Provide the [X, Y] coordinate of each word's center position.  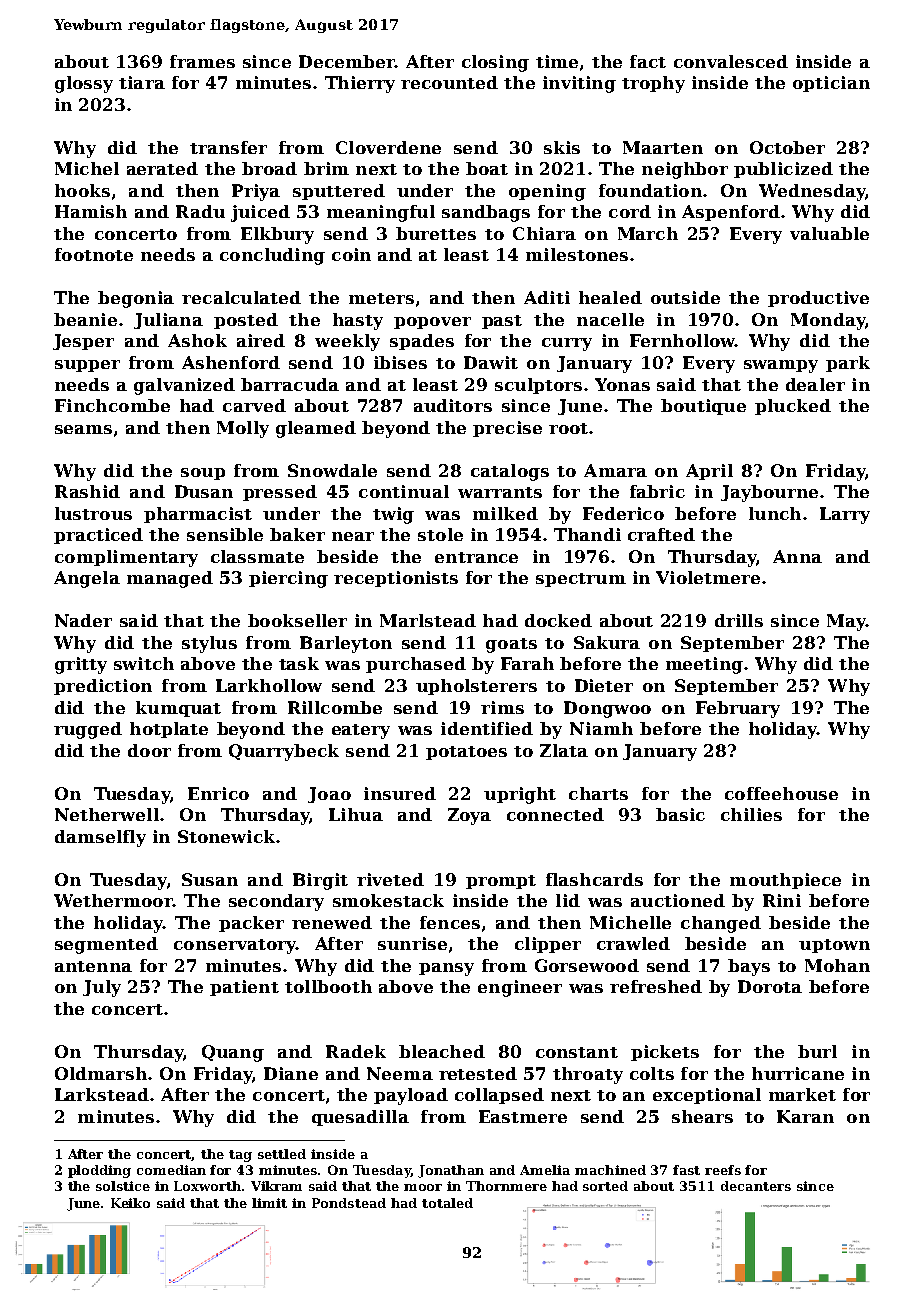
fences [450, 922]
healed [610, 297]
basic [680, 814]
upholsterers [476, 687]
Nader [83, 620]
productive [818, 299]
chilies [751, 814]
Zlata [564, 750]
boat [487, 168]
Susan [210, 879]
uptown [834, 946]
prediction [103, 687]
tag [240, 1156]
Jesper [83, 342]
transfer [228, 147]
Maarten [663, 147]
